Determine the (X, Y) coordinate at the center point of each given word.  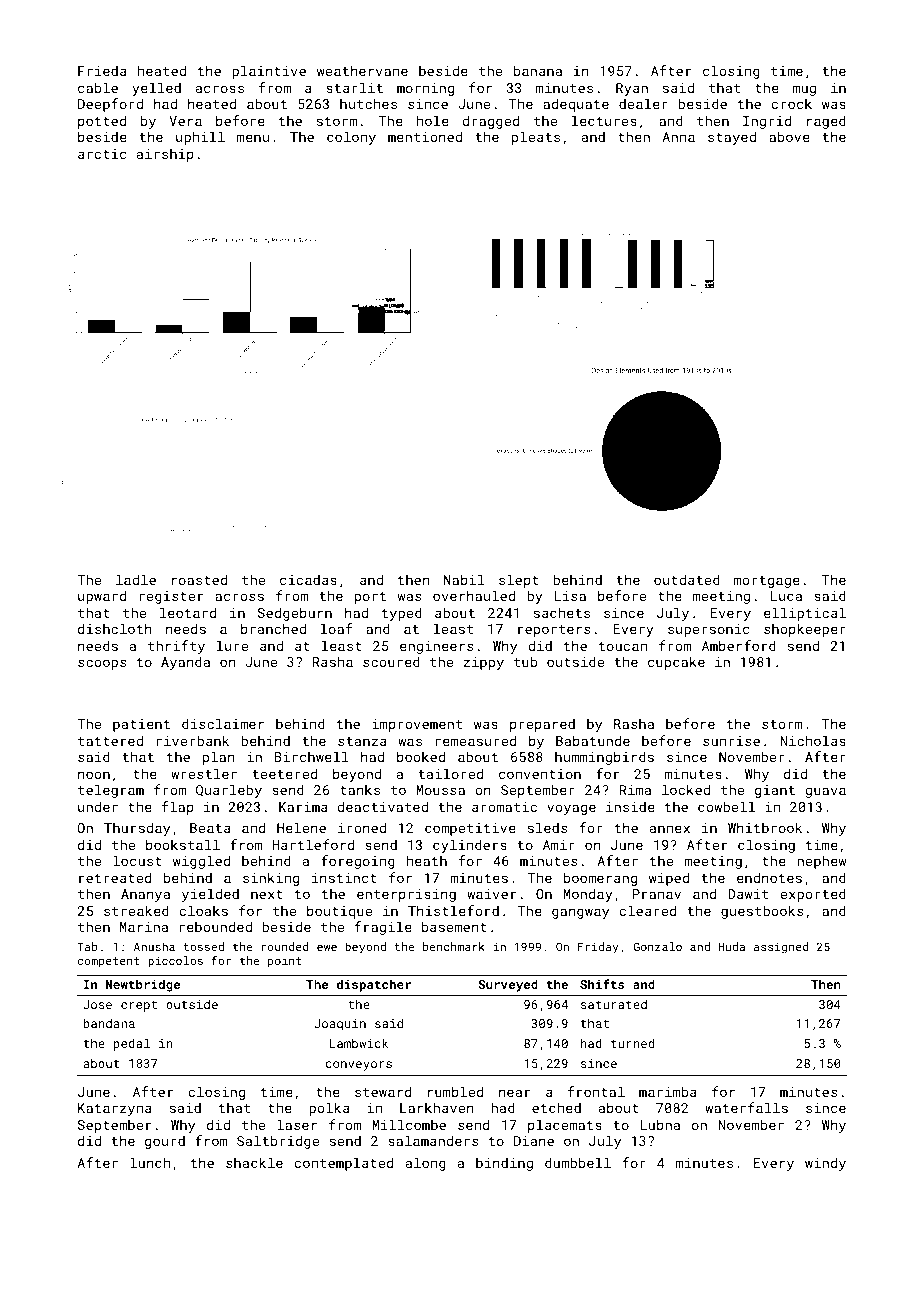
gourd (165, 1142)
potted (102, 122)
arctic (102, 154)
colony (351, 138)
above (789, 136)
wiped (669, 879)
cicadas (308, 579)
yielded (210, 895)
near (514, 1093)
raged (826, 122)
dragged (490, 122)
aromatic (504, 807)
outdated (687, 579)
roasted (199, 579)
